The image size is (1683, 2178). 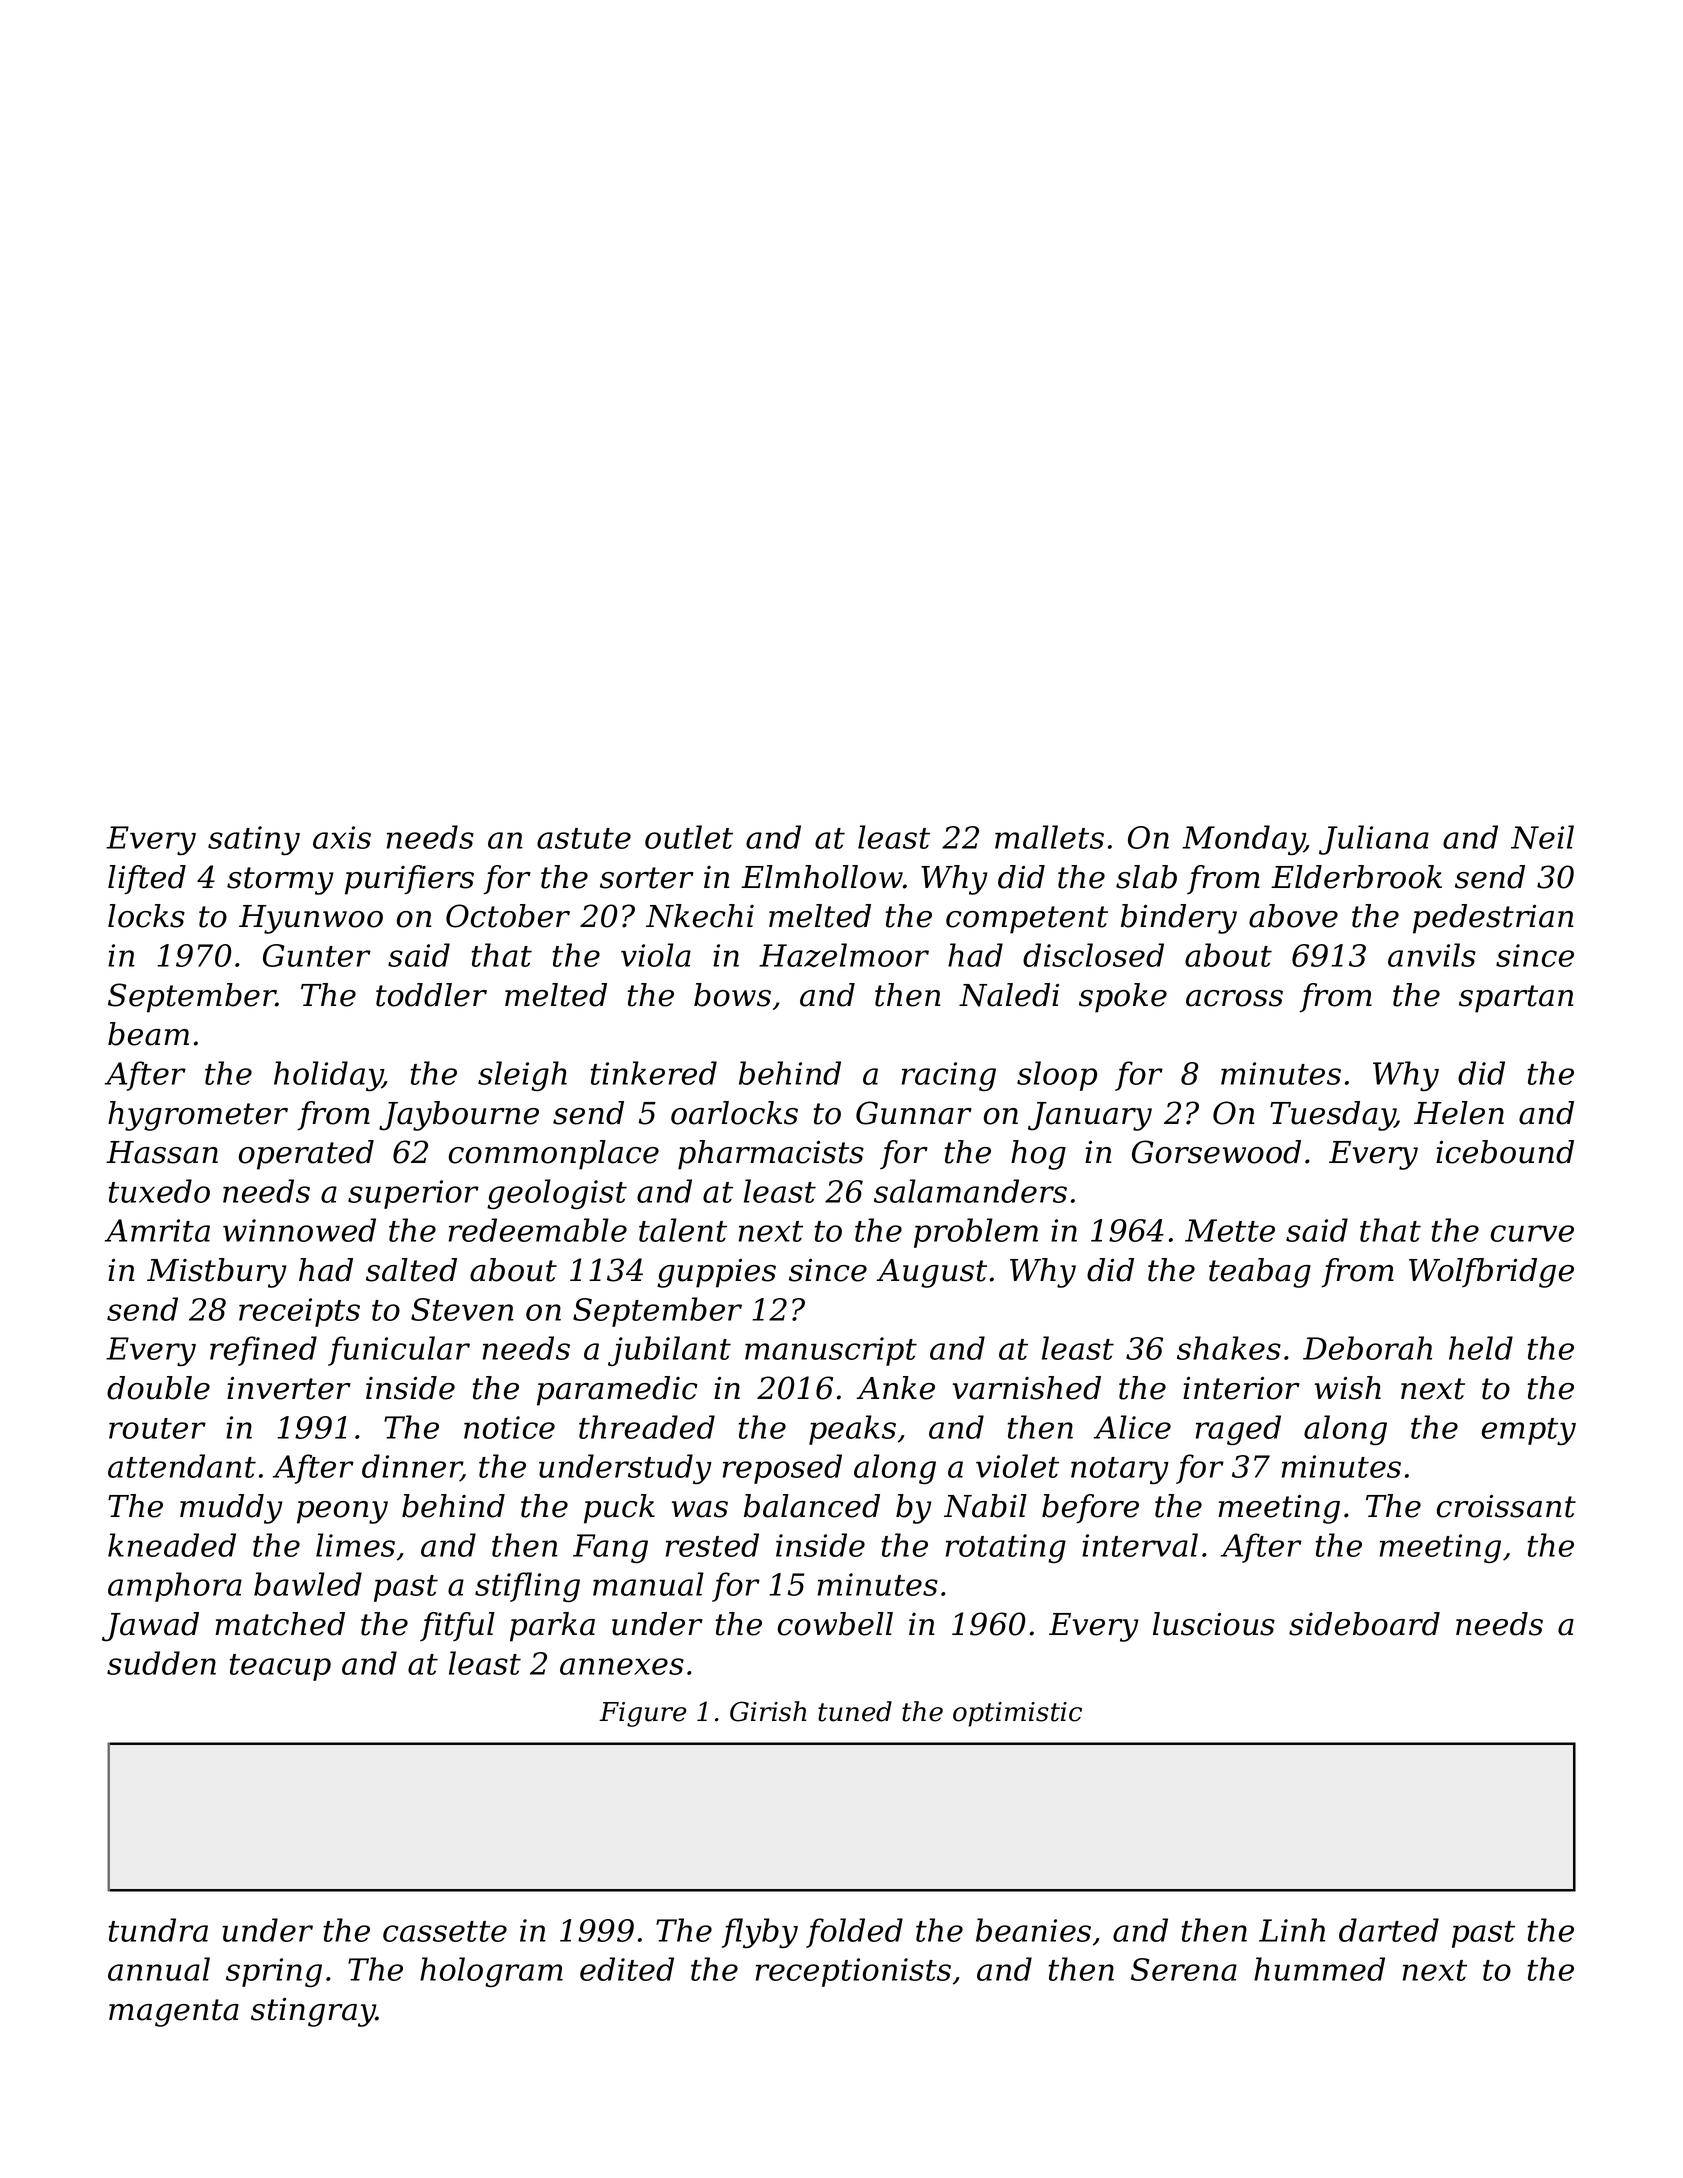 I want to click on bows, so click(x=732, y=995).
